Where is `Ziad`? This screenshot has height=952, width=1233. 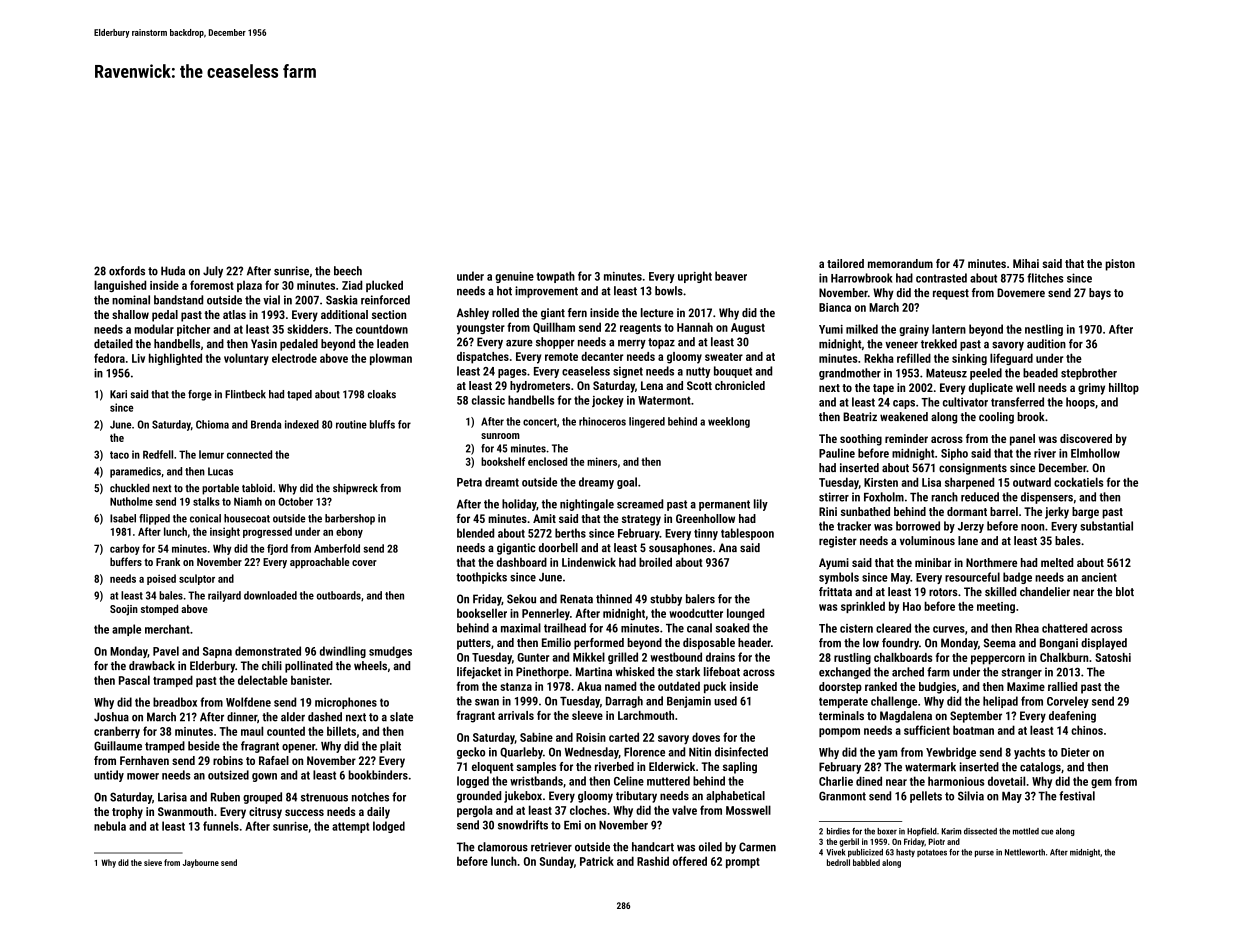 Ziad is located at coordinates (352, 285).
